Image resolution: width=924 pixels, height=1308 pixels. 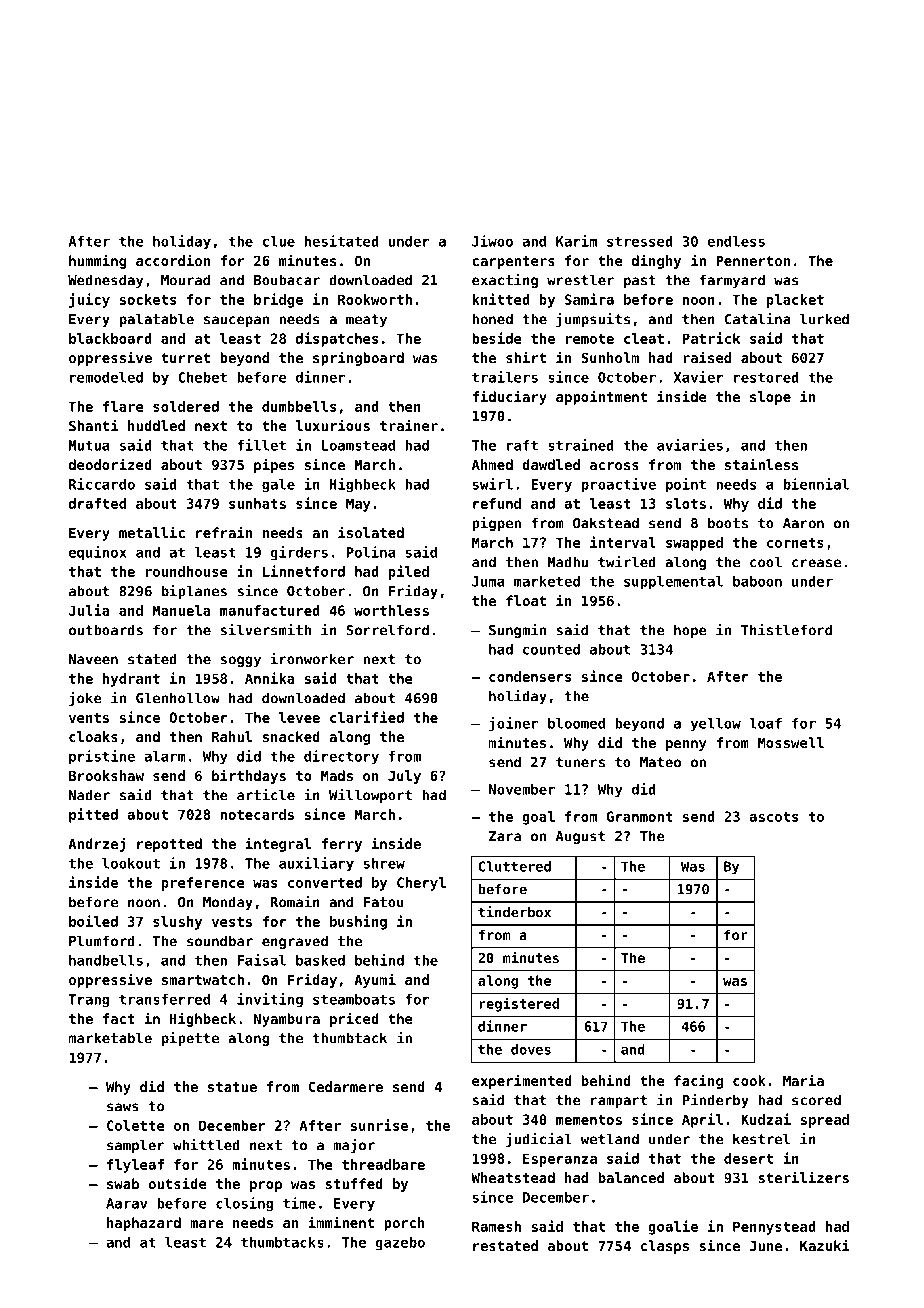 I want to click on sampler, so click(x=136, y=1146).
